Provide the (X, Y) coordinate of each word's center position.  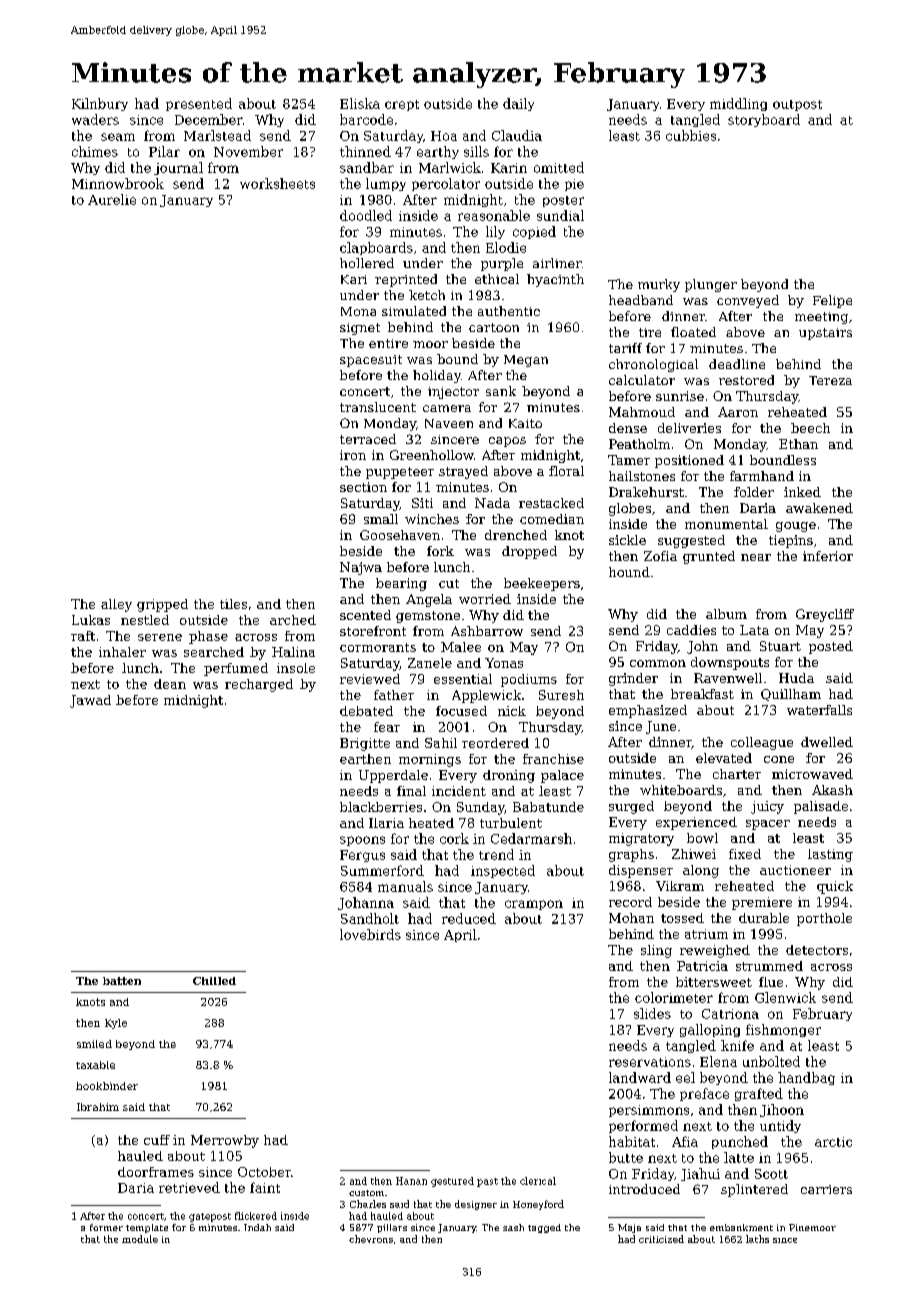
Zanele (430, 663)
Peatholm (639, 444)
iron (353, 455)
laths (757, 1239)
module (140, 1239)
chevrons (371, 1239)
